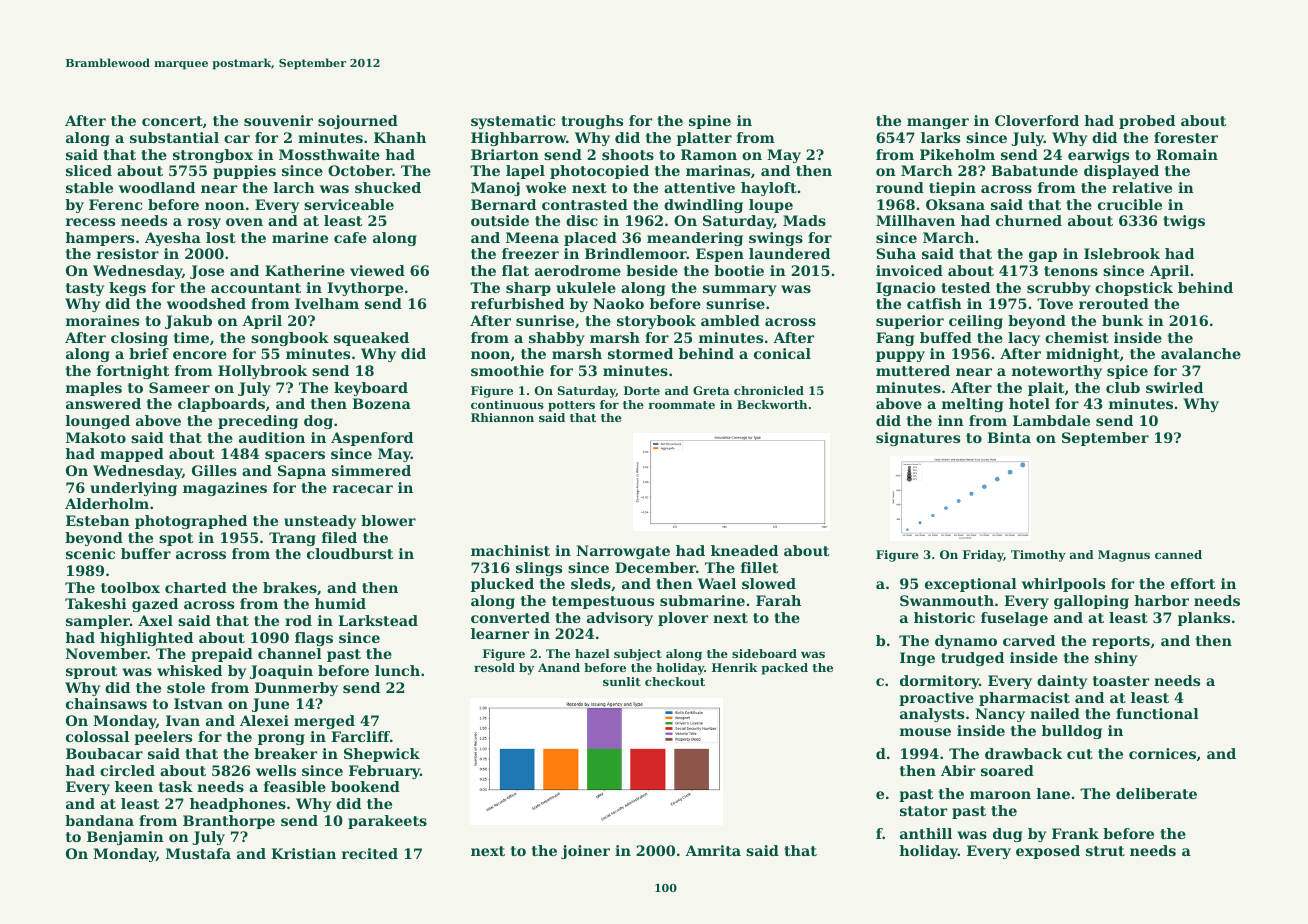 The image size is (1308, 924). Describe the element at coordinates (1122, 253) in the document. I see `Islebrook` at that location.
